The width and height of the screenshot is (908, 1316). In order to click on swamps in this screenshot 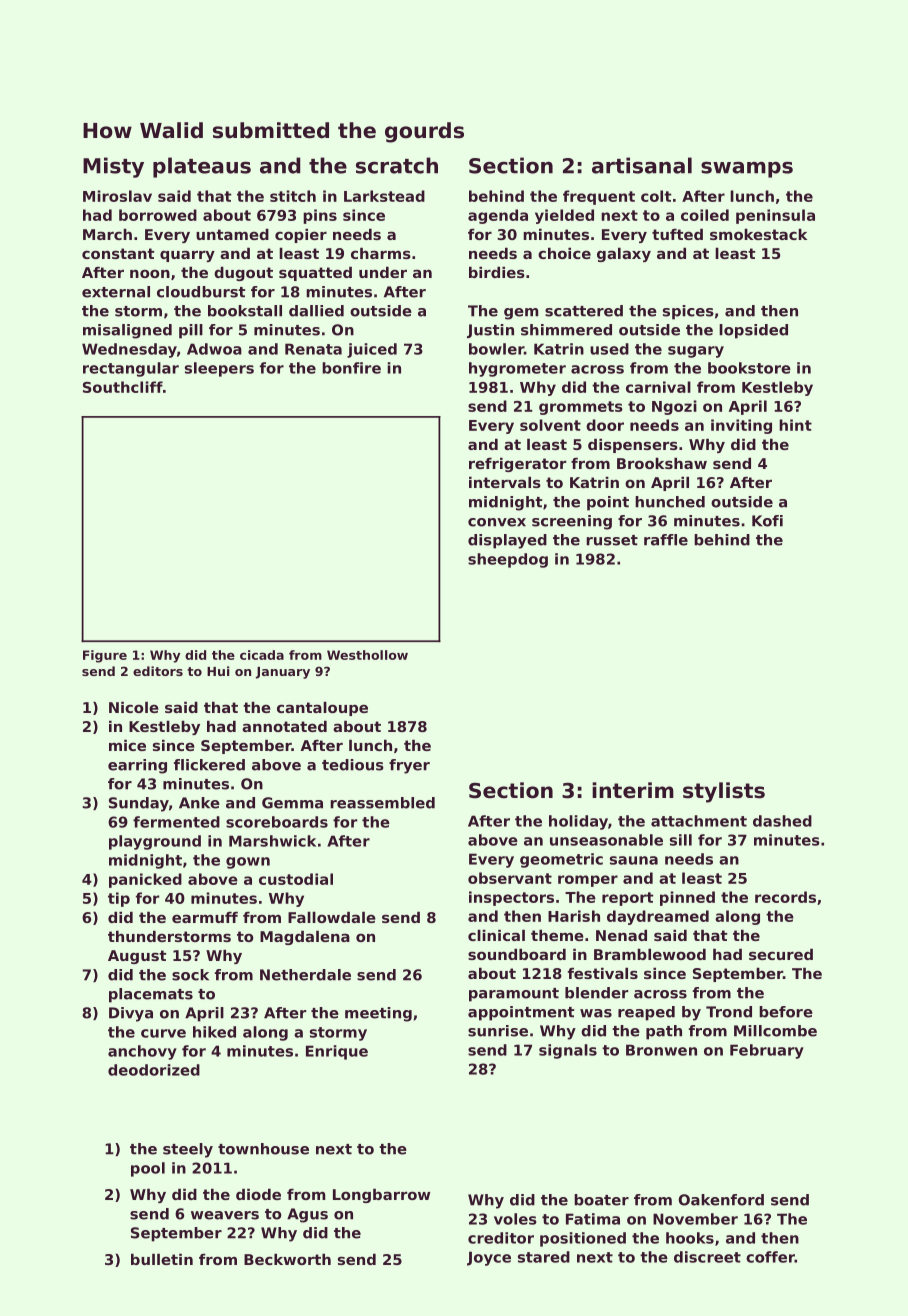, I will do `click(747, 169)`.
